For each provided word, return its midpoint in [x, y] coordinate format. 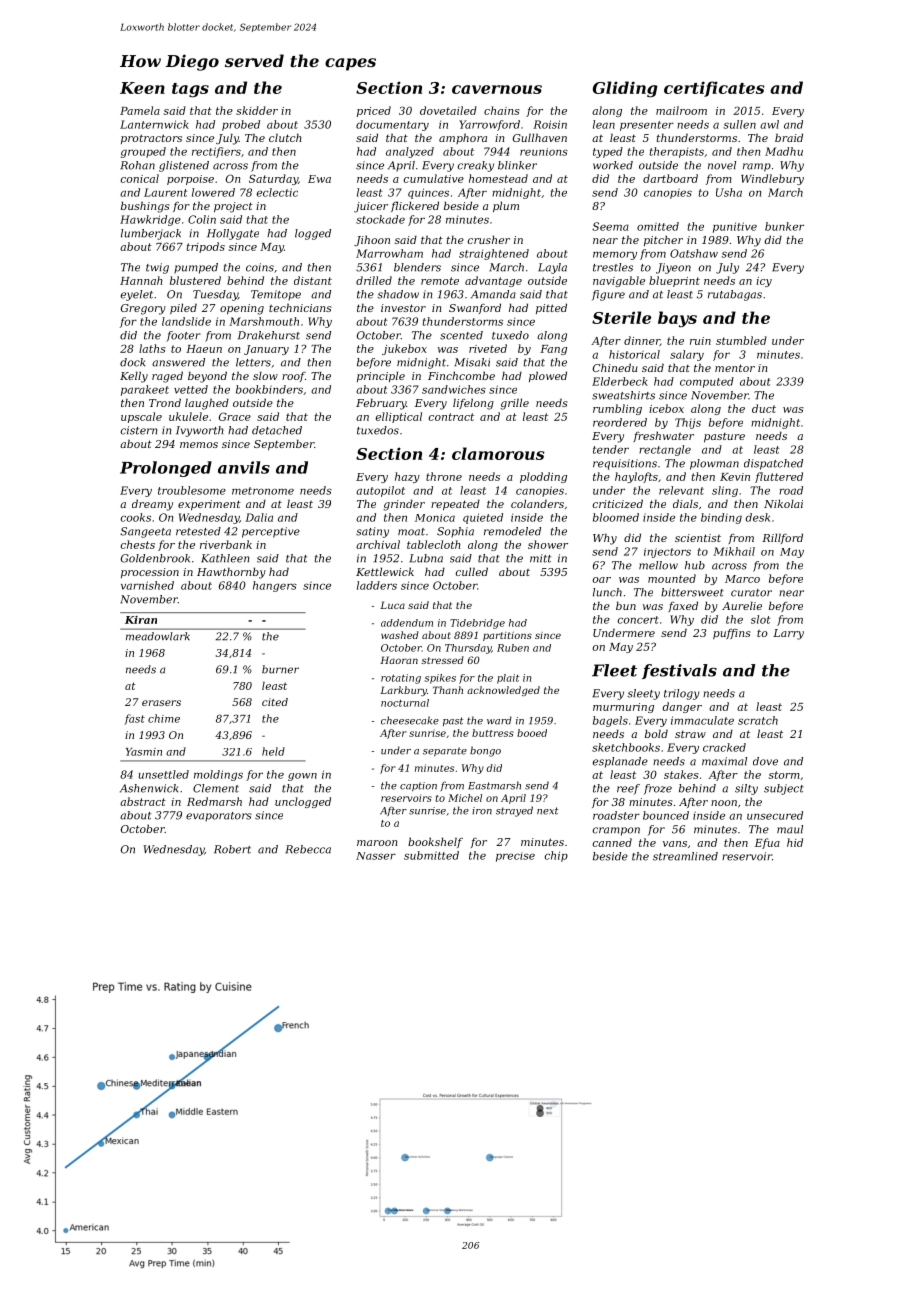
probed [241, 125]
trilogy [682, 694]
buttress [493, 733]
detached [277, 430]
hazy [407, 477]
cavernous [497, 89]
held [273, 751]
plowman [714, 464]
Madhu [784, 151]
